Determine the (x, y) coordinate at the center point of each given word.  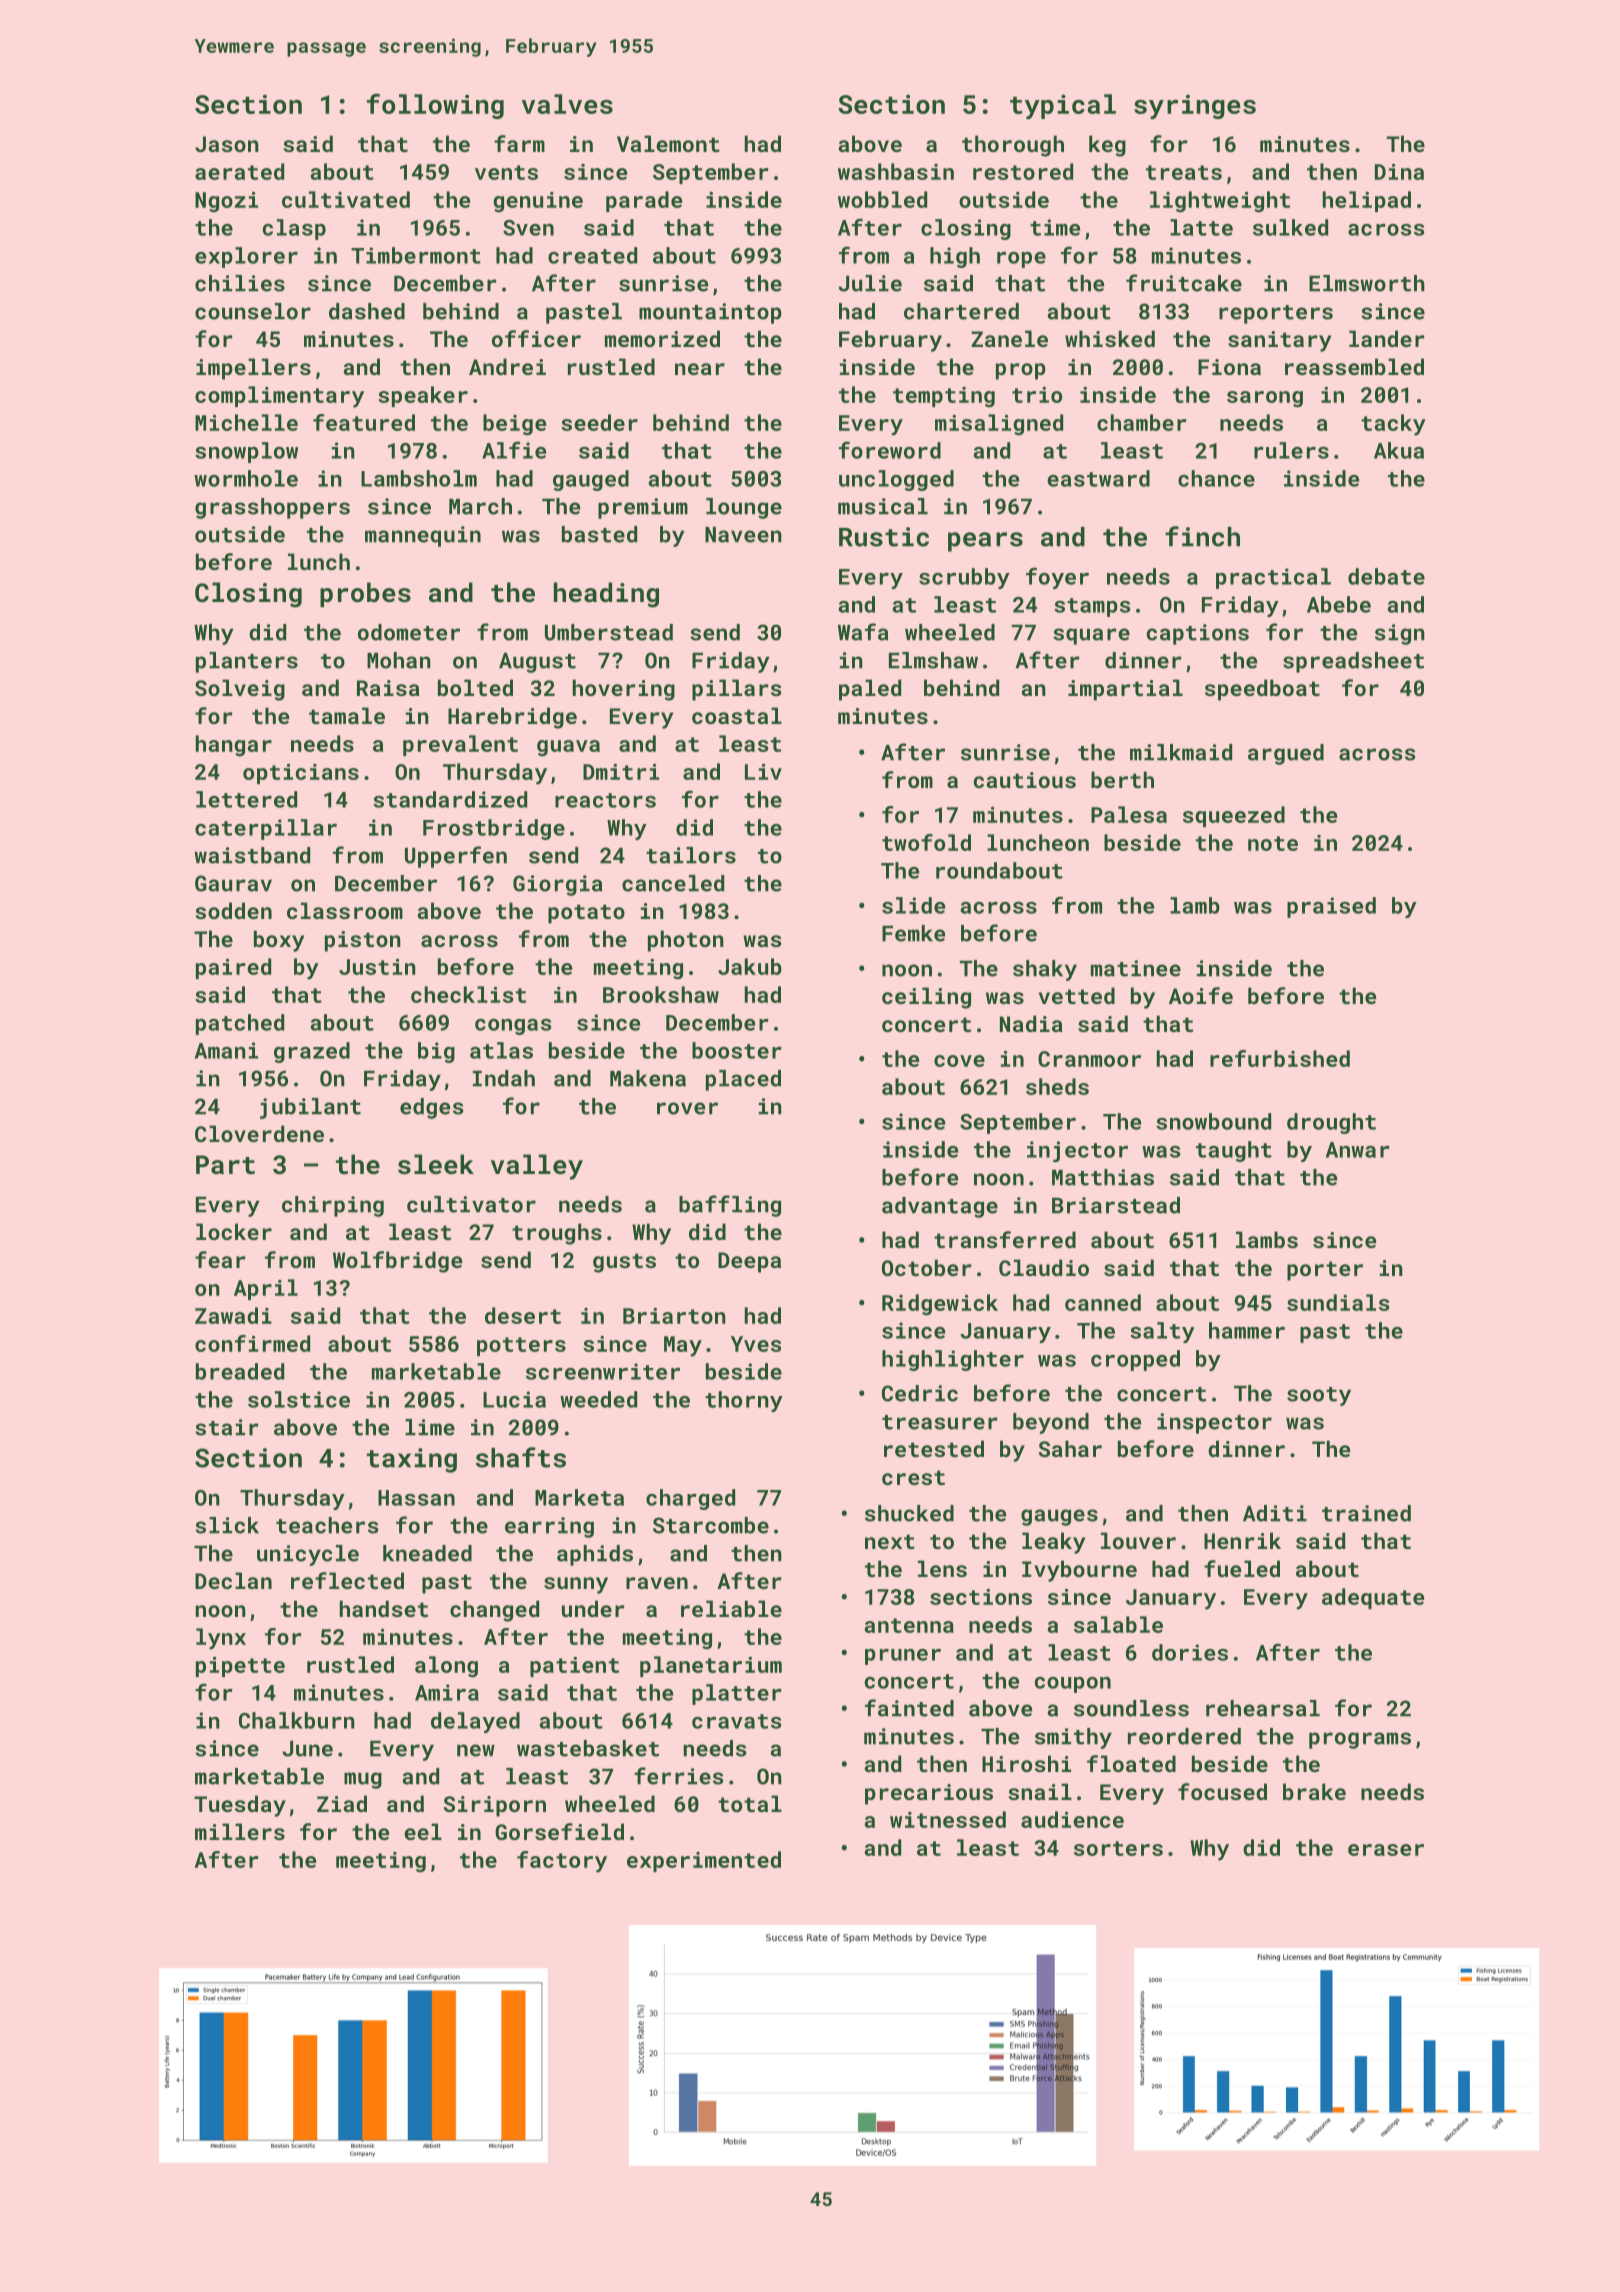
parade (644, 201)
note (1273, 843)
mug (363, 1780)
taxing (412, 1460)
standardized (450, 799)
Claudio (1044, 1267)
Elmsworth (1367, 283)
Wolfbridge (397, 1262)
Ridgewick (940, 1305)
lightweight (1220, 202)
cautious (1025, 780)
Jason (227, 144)
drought (1331, 1123)
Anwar (1358, 1150)
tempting (944, 397)
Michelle (246, 422)
